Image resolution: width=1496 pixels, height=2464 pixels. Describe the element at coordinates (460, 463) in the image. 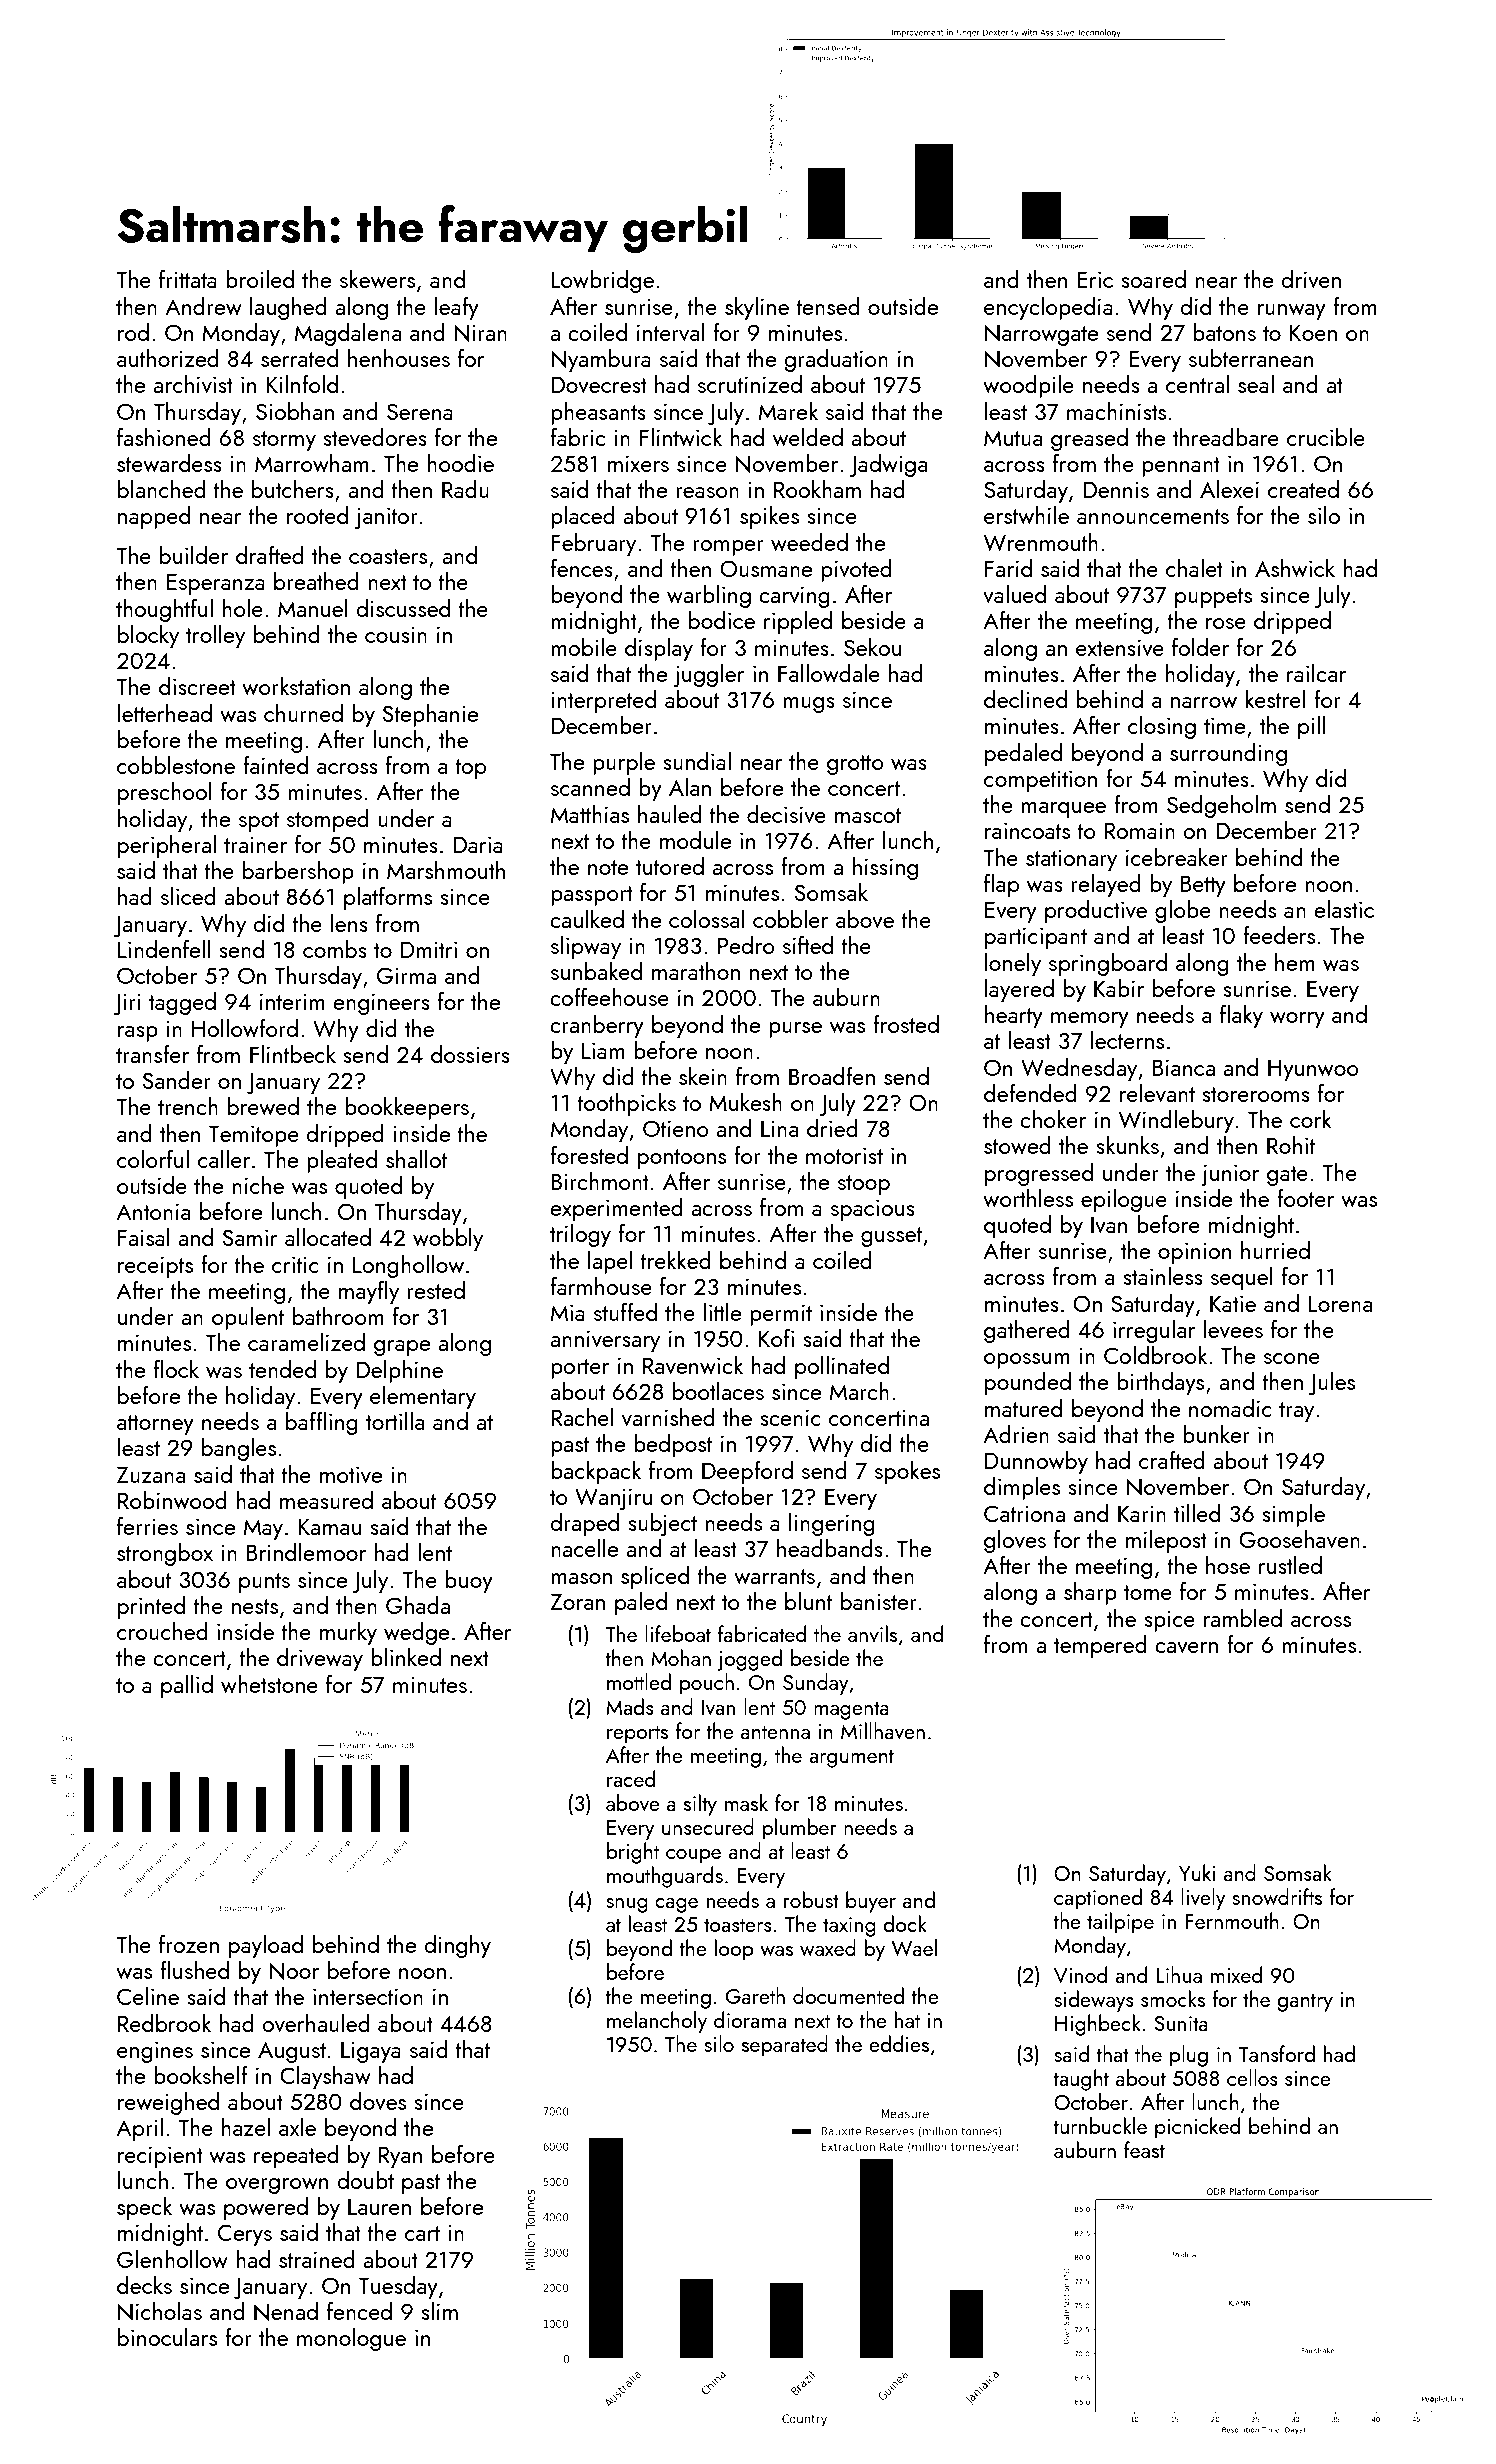

I see `hoodie` at that location.
